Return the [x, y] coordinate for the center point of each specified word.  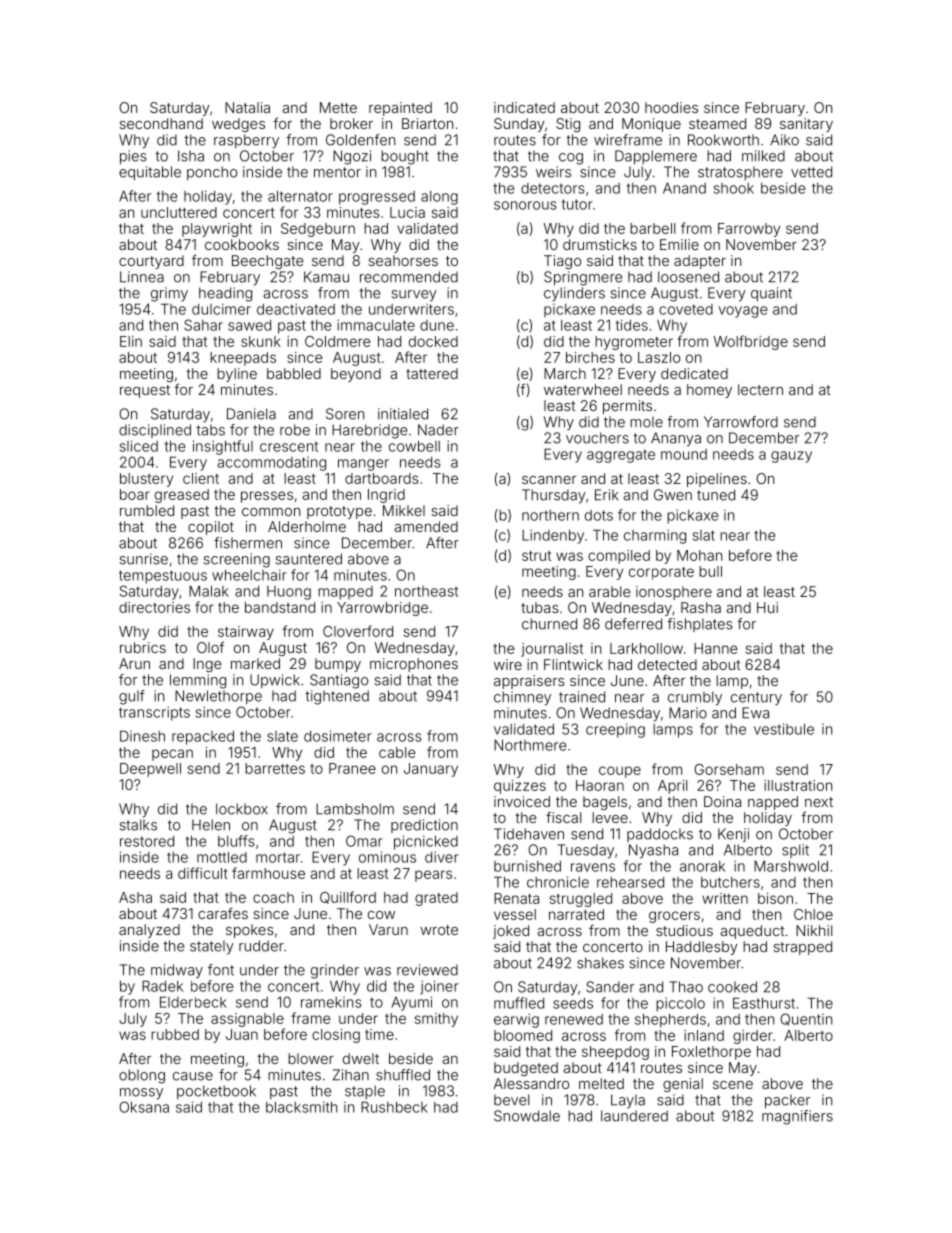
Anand [684, 188]
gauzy [791, 457]
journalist [552, 650]
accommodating [271, 464]
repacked [203, 738]
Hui [767, 607]
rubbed [175, 1034]
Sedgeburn [318, 230]
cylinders [574, 294]
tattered [432, 373]
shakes [600, 963]
